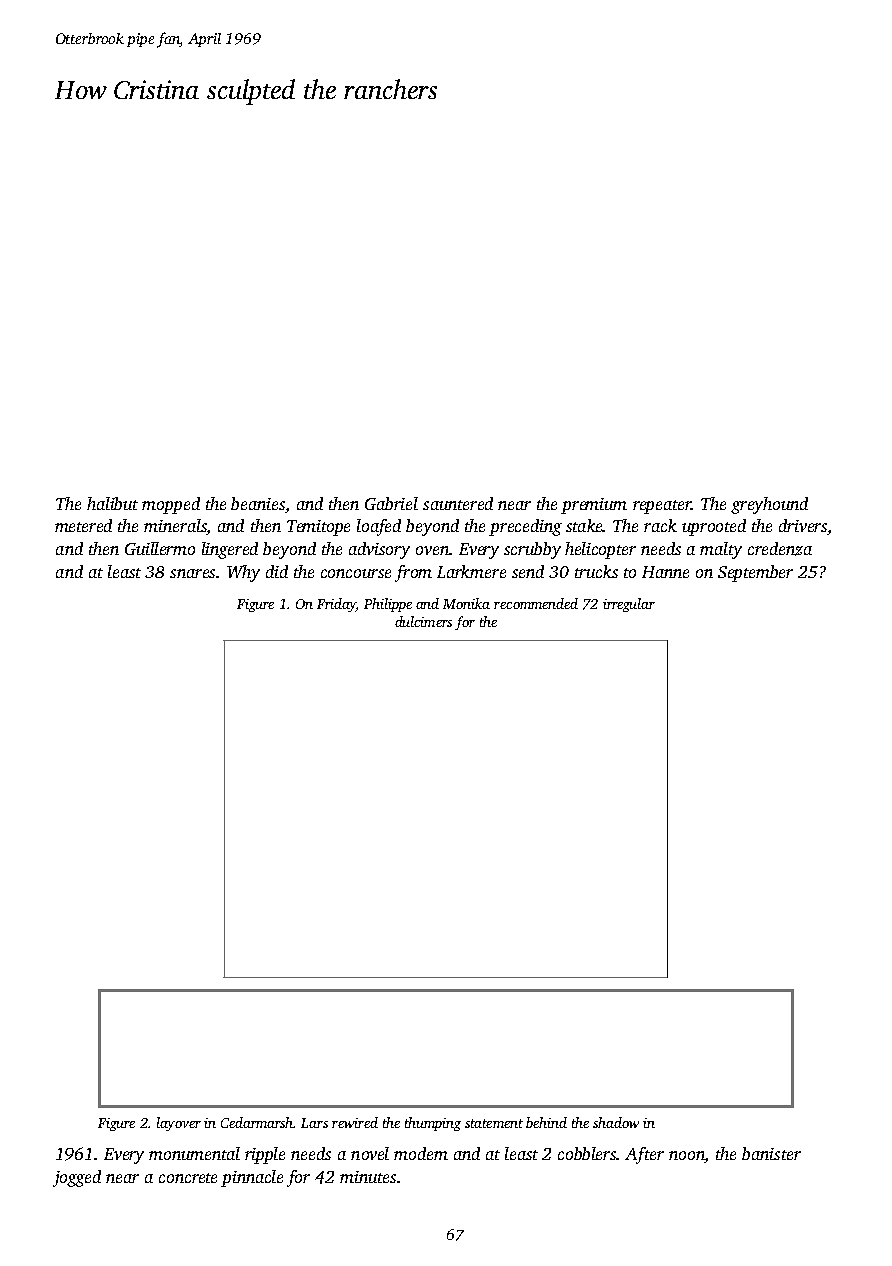 The image size is (892, 1266). What do you see at coordinates (629, 605) in the screenshot?
I see `irregular` at bounding box center [629, 605].
